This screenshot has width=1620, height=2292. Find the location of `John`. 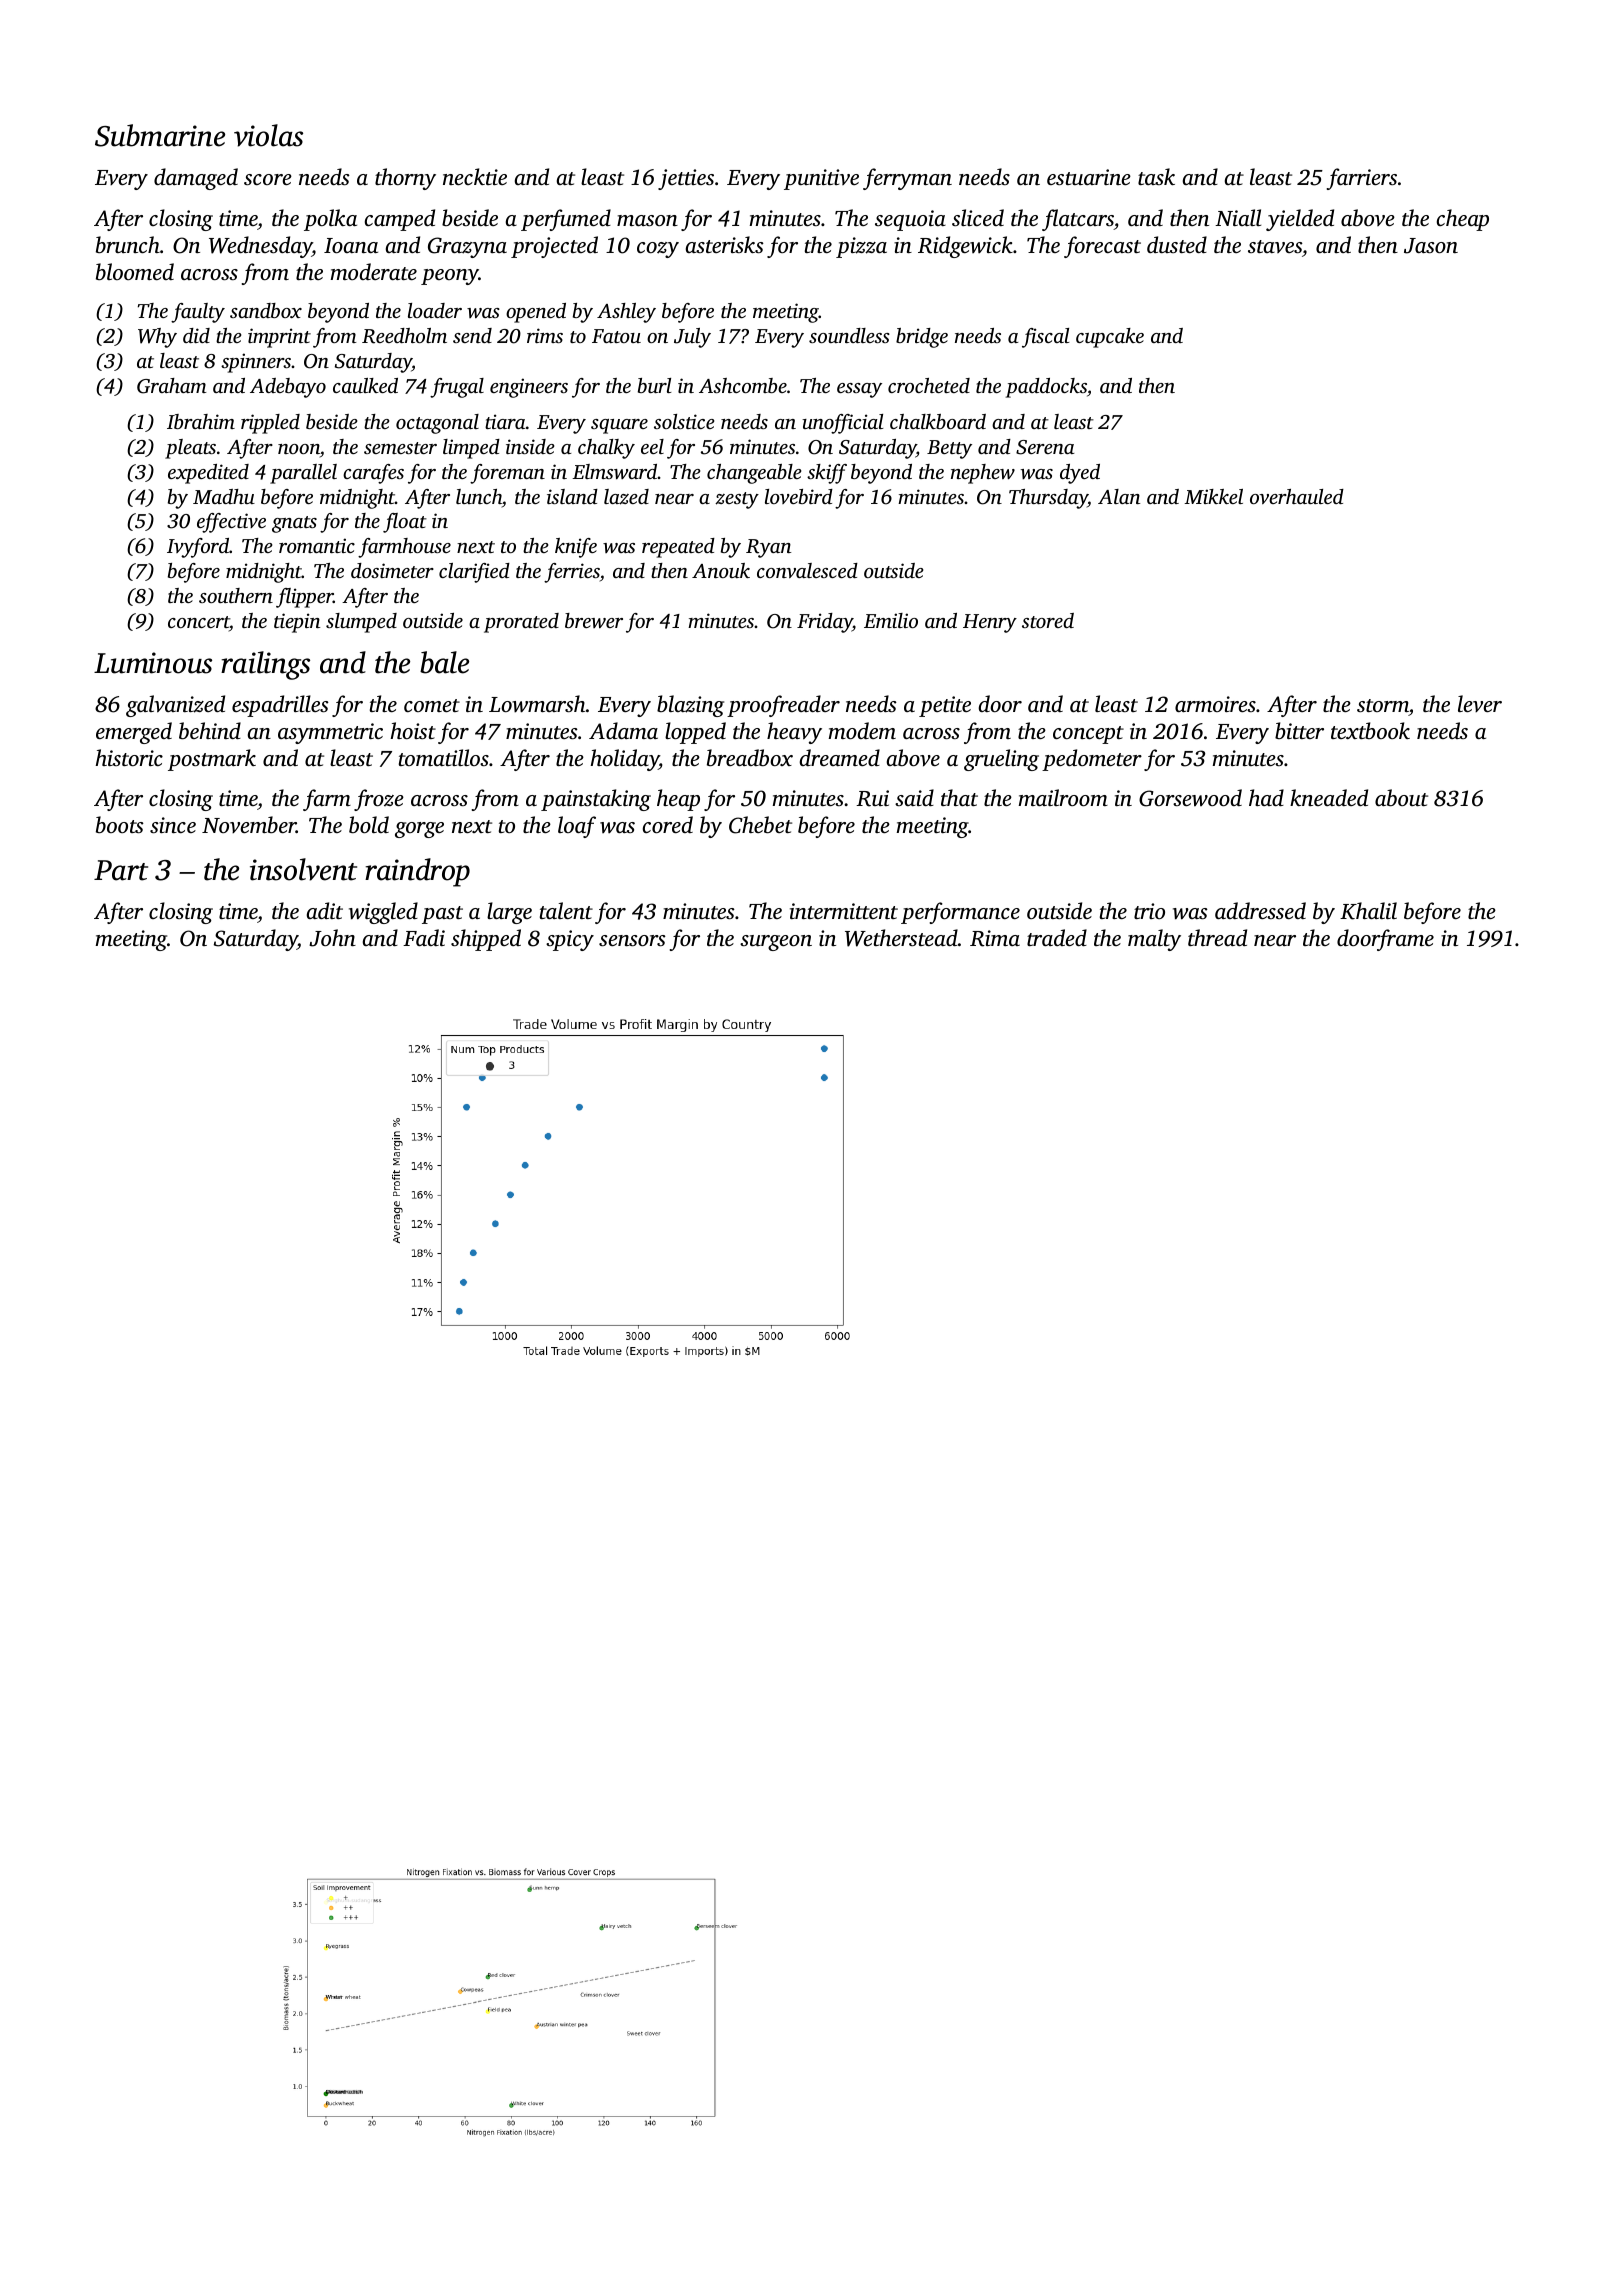

John is located at coordinates (332, 938).
